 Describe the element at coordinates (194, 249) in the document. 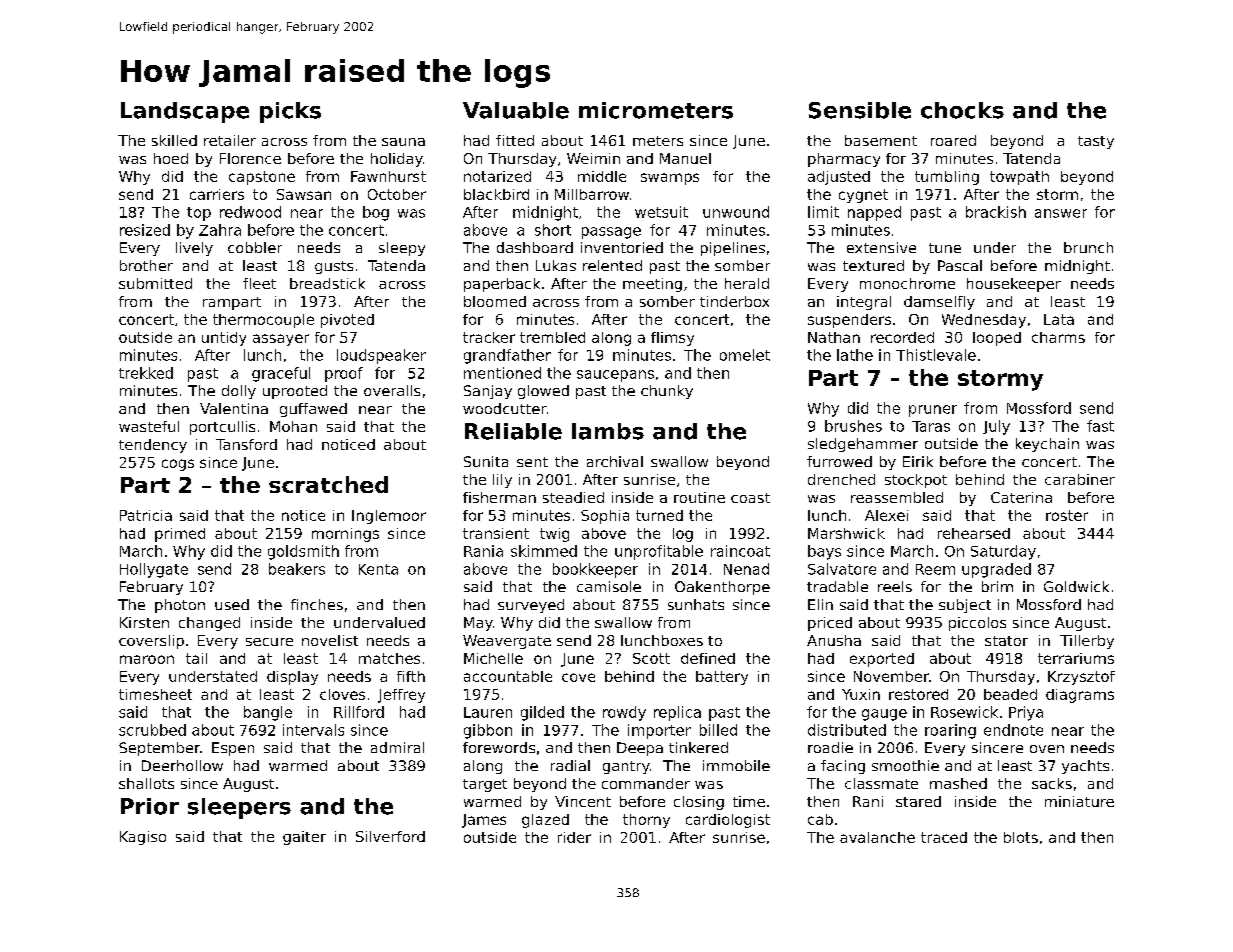

I see `lively` at that location.
